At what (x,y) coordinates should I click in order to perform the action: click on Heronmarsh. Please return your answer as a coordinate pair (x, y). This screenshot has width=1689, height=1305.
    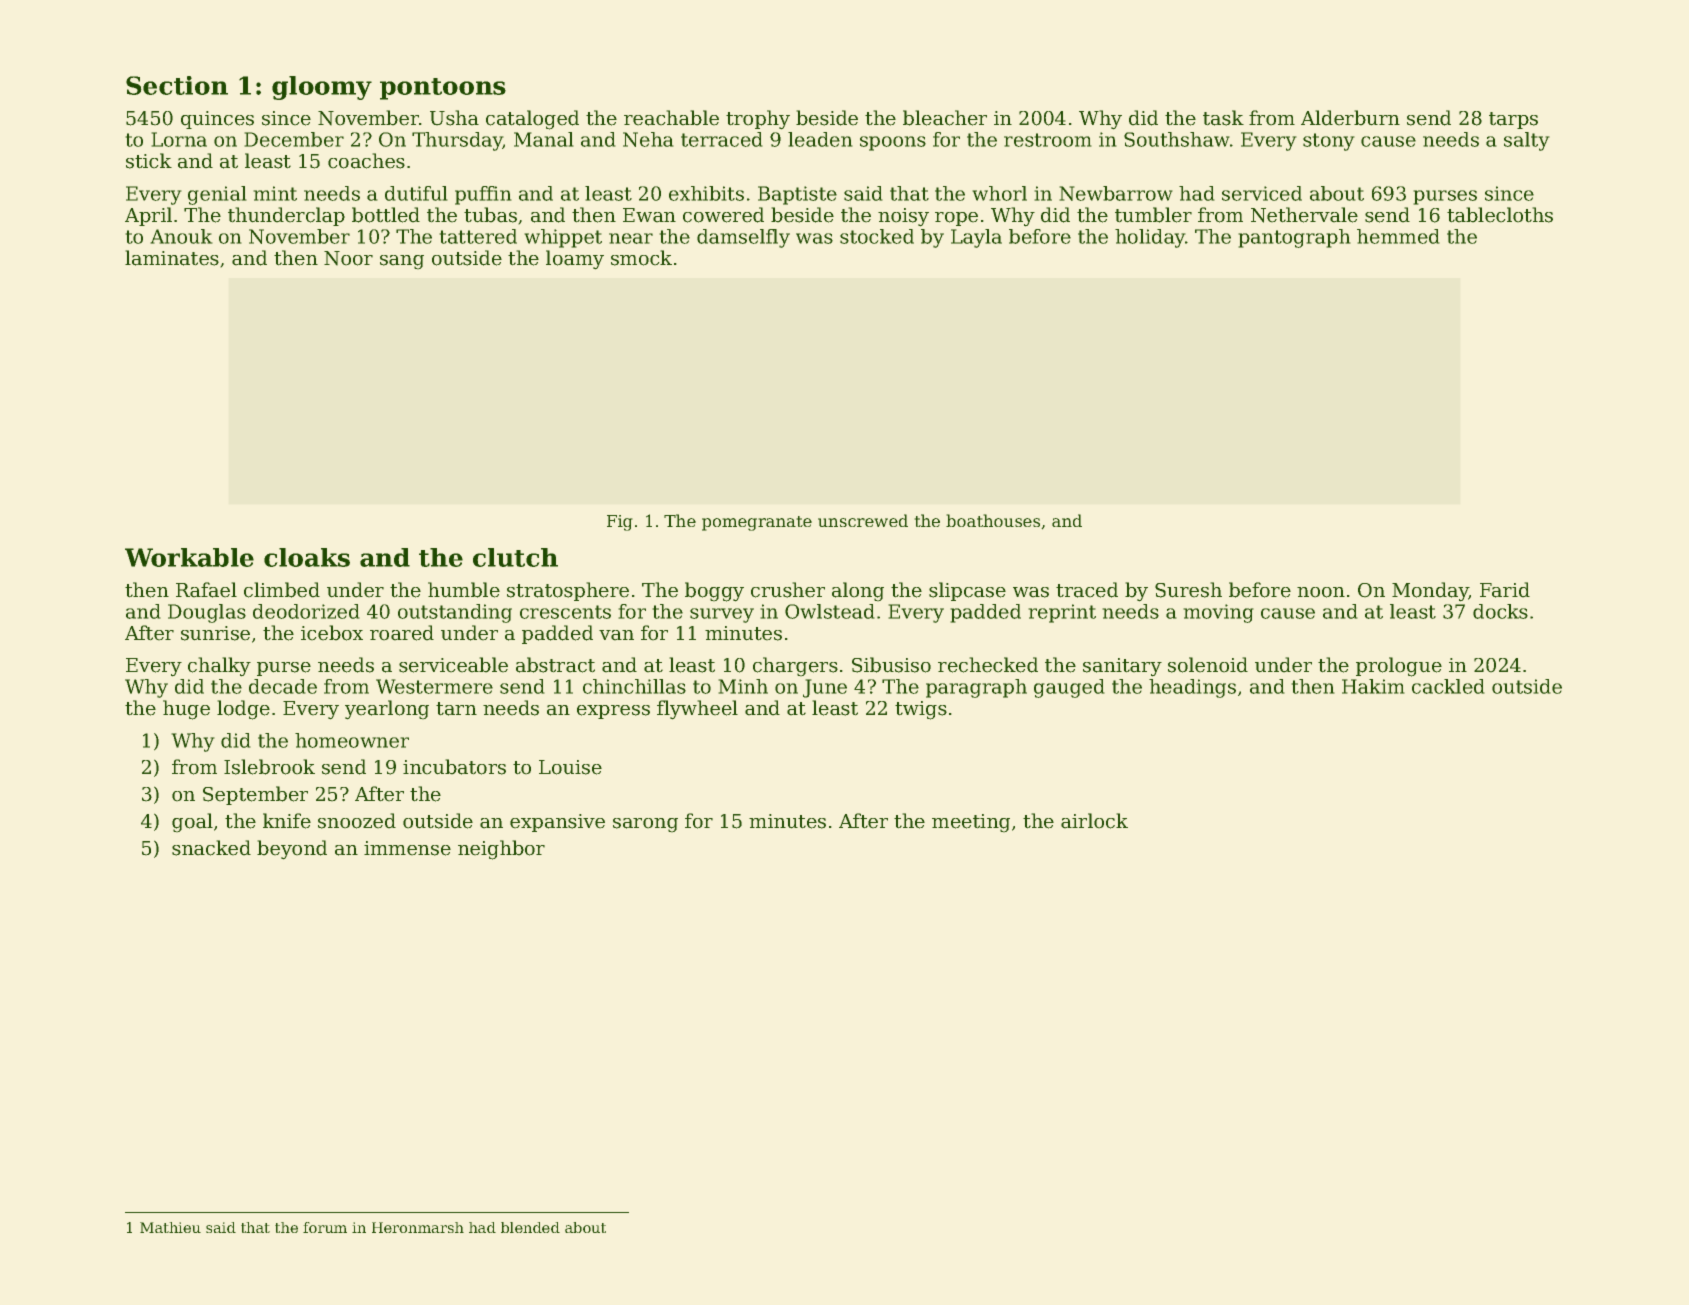
    Looking at the image, I should click on (418, 1227).
